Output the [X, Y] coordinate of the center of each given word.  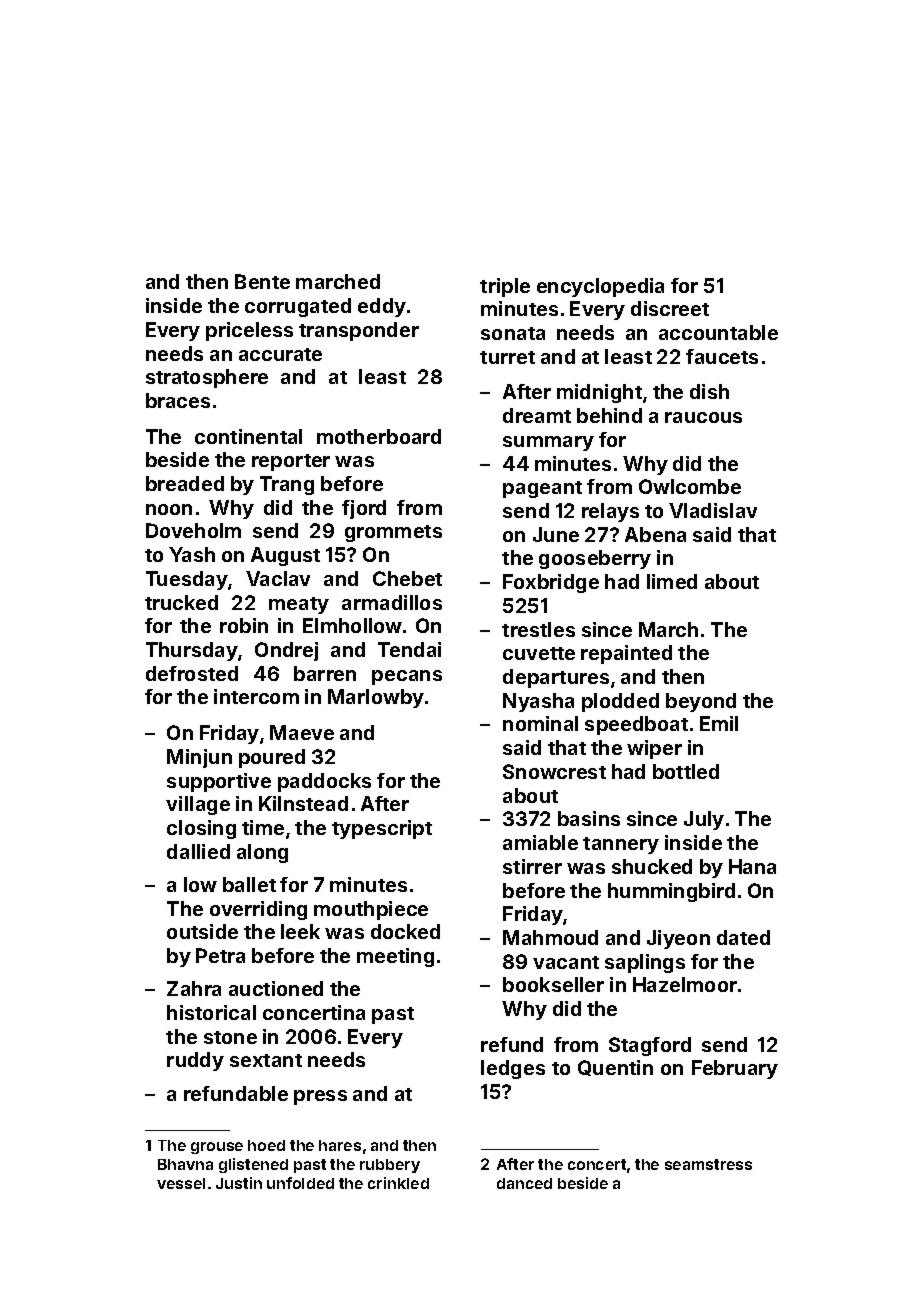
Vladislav [713, 510]
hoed [266, 1145]
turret [507, 357]
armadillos [392, 602]
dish [709, 391]
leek [300, 931]
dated [743, 937]
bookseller [553, 984]
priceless [249, 331]
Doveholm [193, 530]
